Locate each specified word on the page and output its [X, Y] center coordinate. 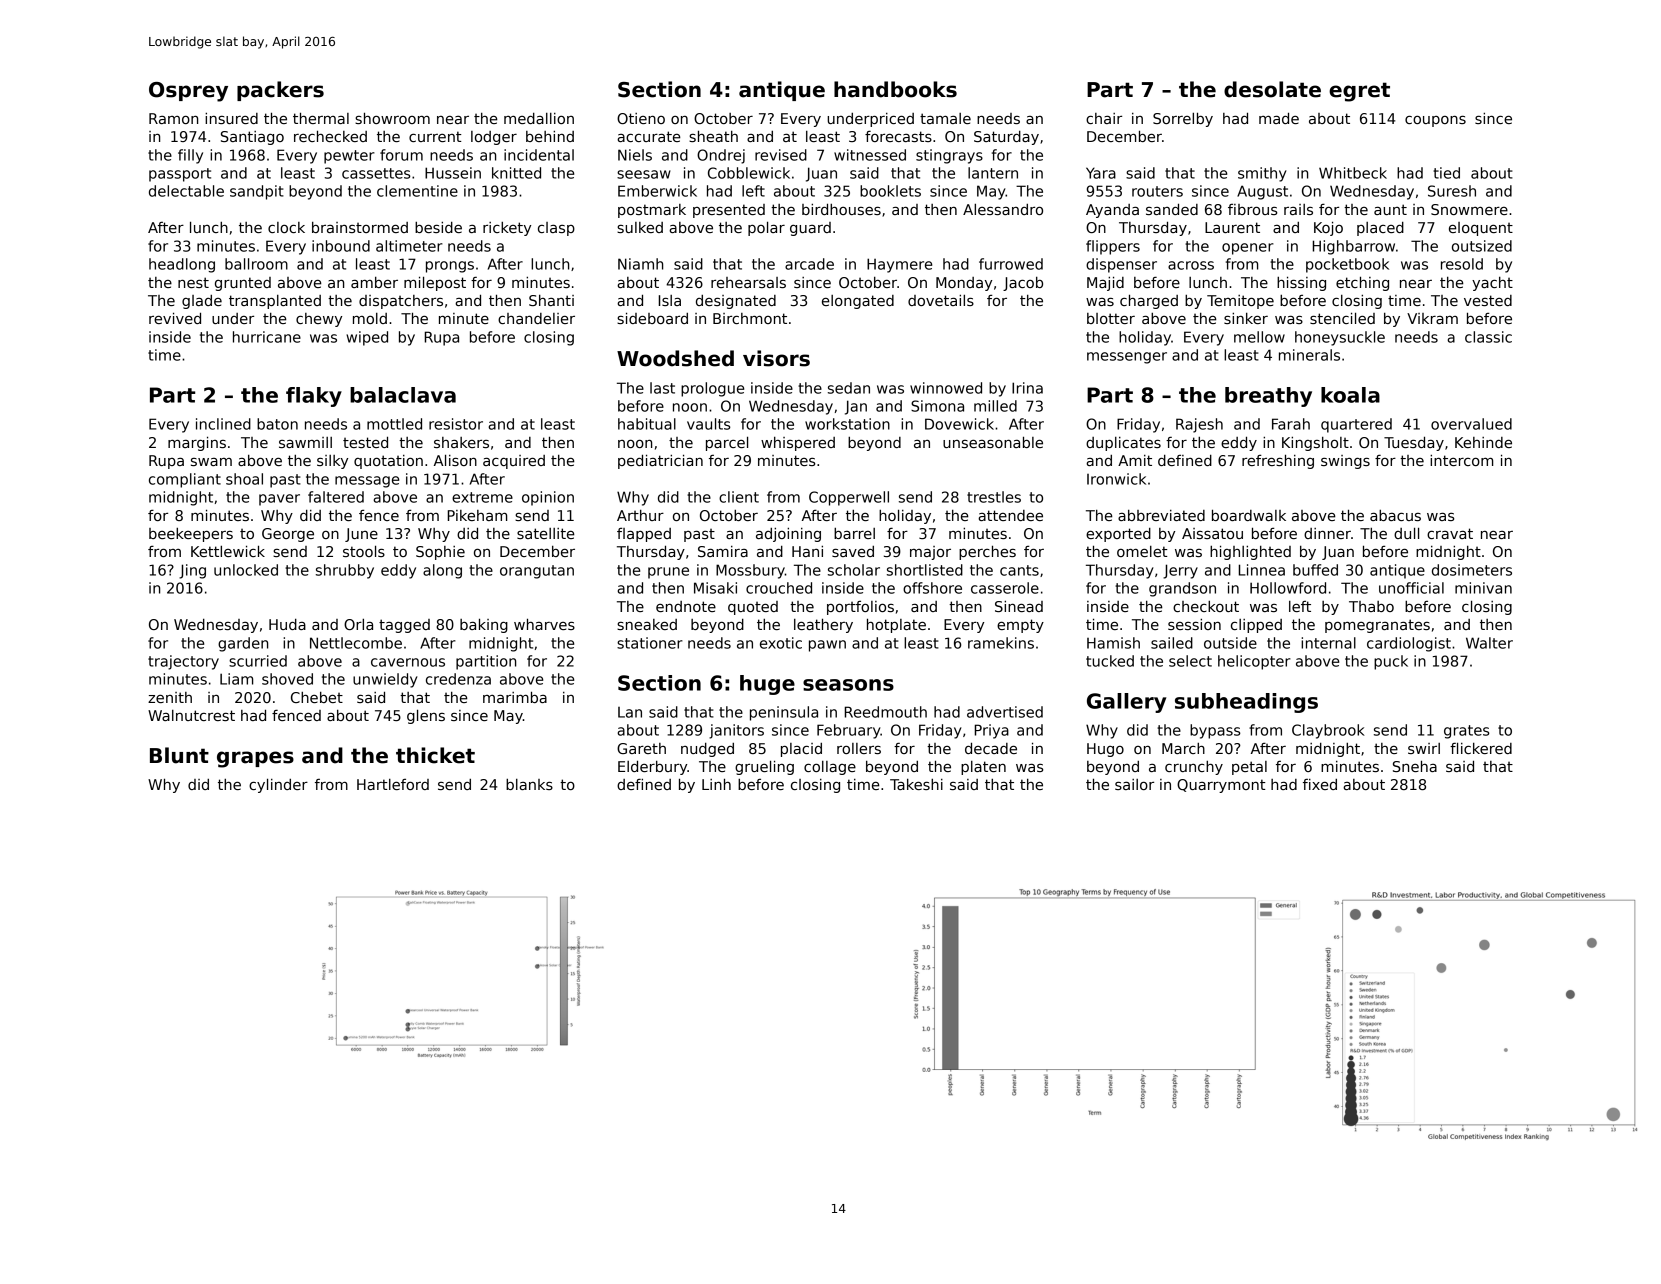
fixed [1320, 784]
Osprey [188, 92]
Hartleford [393, 784]
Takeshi [916, 784]
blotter [1111, 318]
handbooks [895, 89]
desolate [1272, 89]
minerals [1309, 355]
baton [277, 424]
